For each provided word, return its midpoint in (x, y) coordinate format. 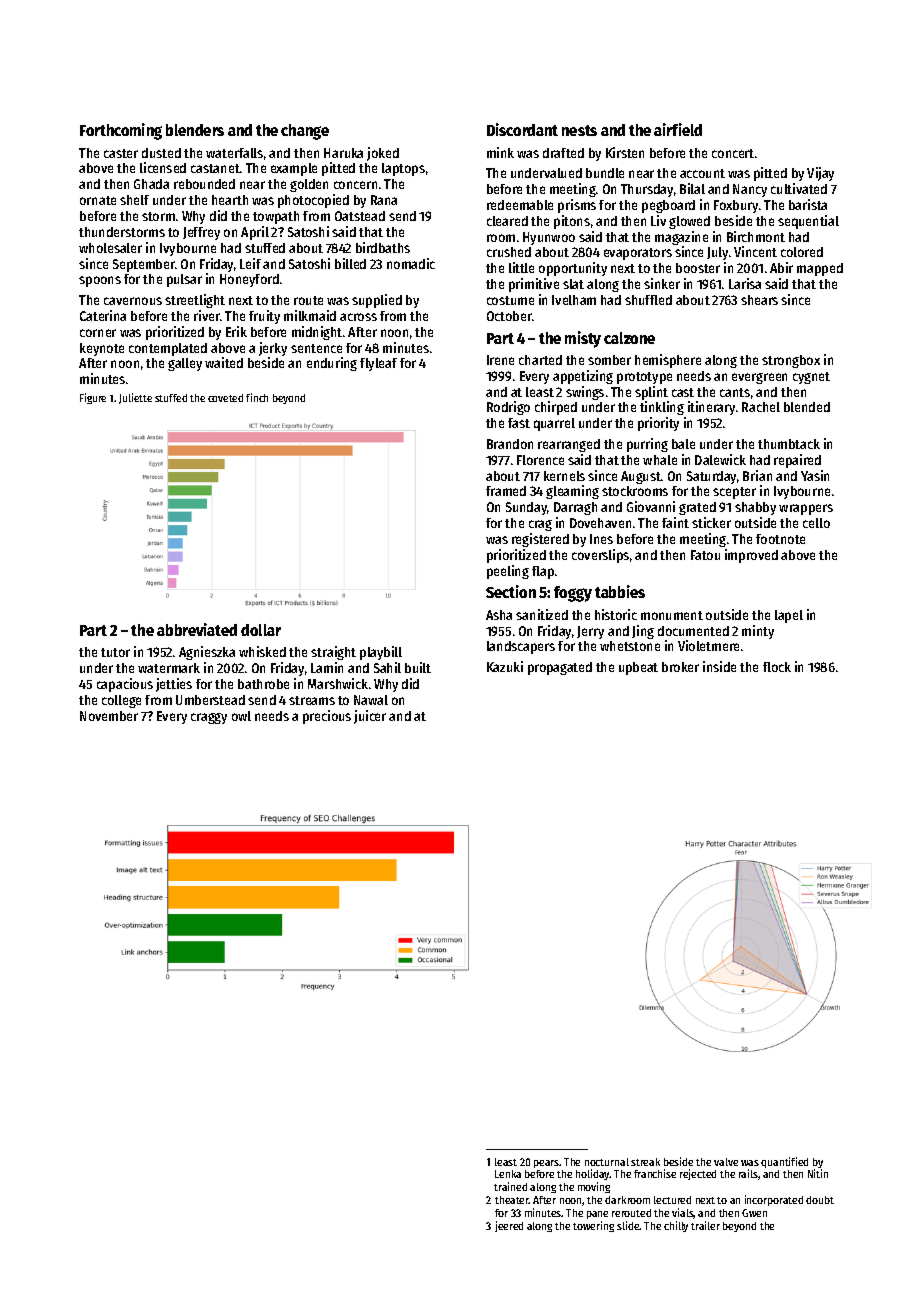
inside (719, 666)
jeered (509, 1226)
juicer (370, 717)
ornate (98, 200)
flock (777, 667)
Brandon (510, 444)
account (702, 173)
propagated (560, 668)
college (121, 701)
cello (816, 523)
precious (327, 717)
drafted (563, 153)
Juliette (135, 398)
